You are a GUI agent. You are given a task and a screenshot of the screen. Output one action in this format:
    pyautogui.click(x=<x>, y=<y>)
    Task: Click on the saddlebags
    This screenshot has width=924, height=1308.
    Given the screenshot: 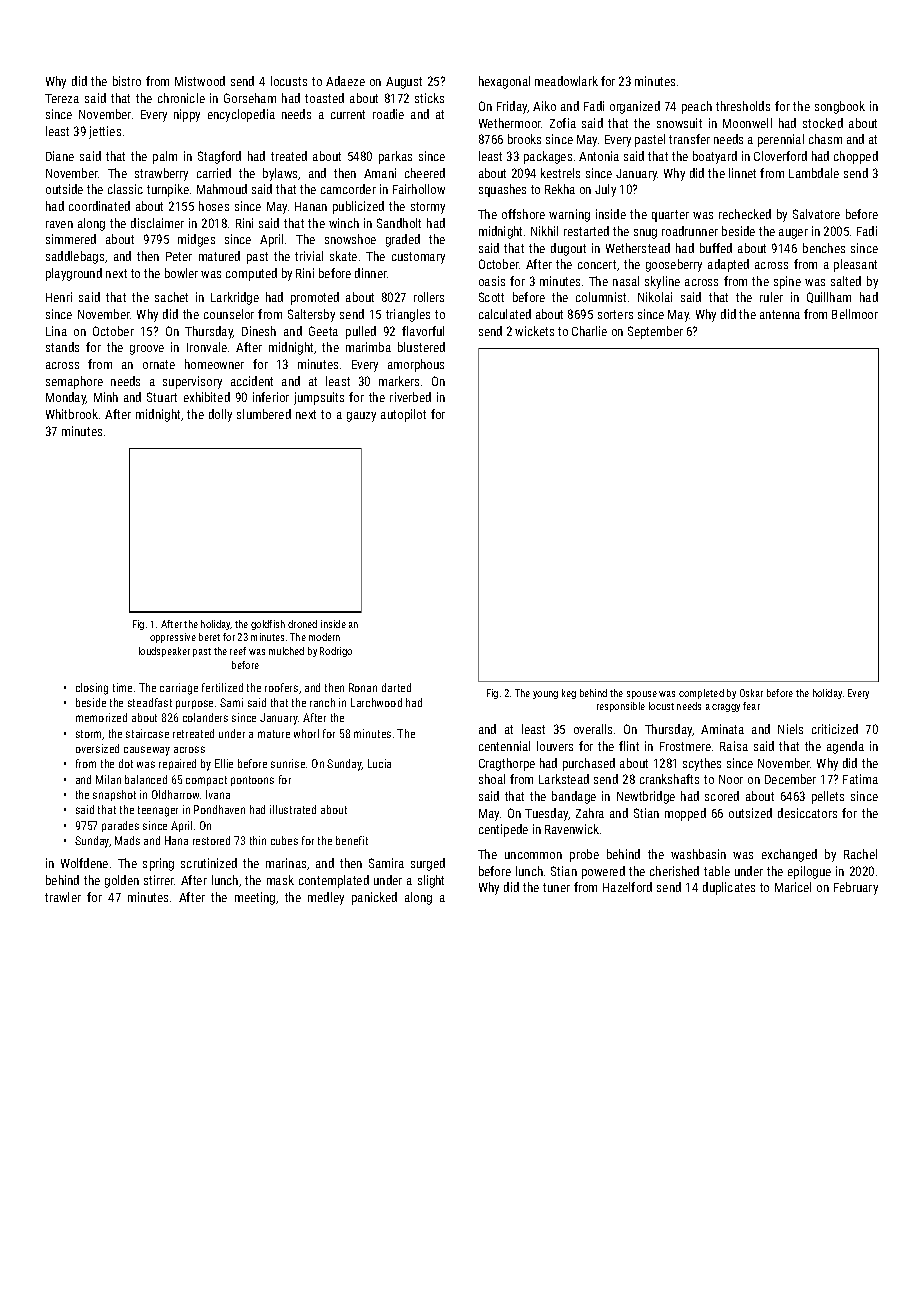 What is the action you would take?
    pyautogui.click(x=75, y=257)
